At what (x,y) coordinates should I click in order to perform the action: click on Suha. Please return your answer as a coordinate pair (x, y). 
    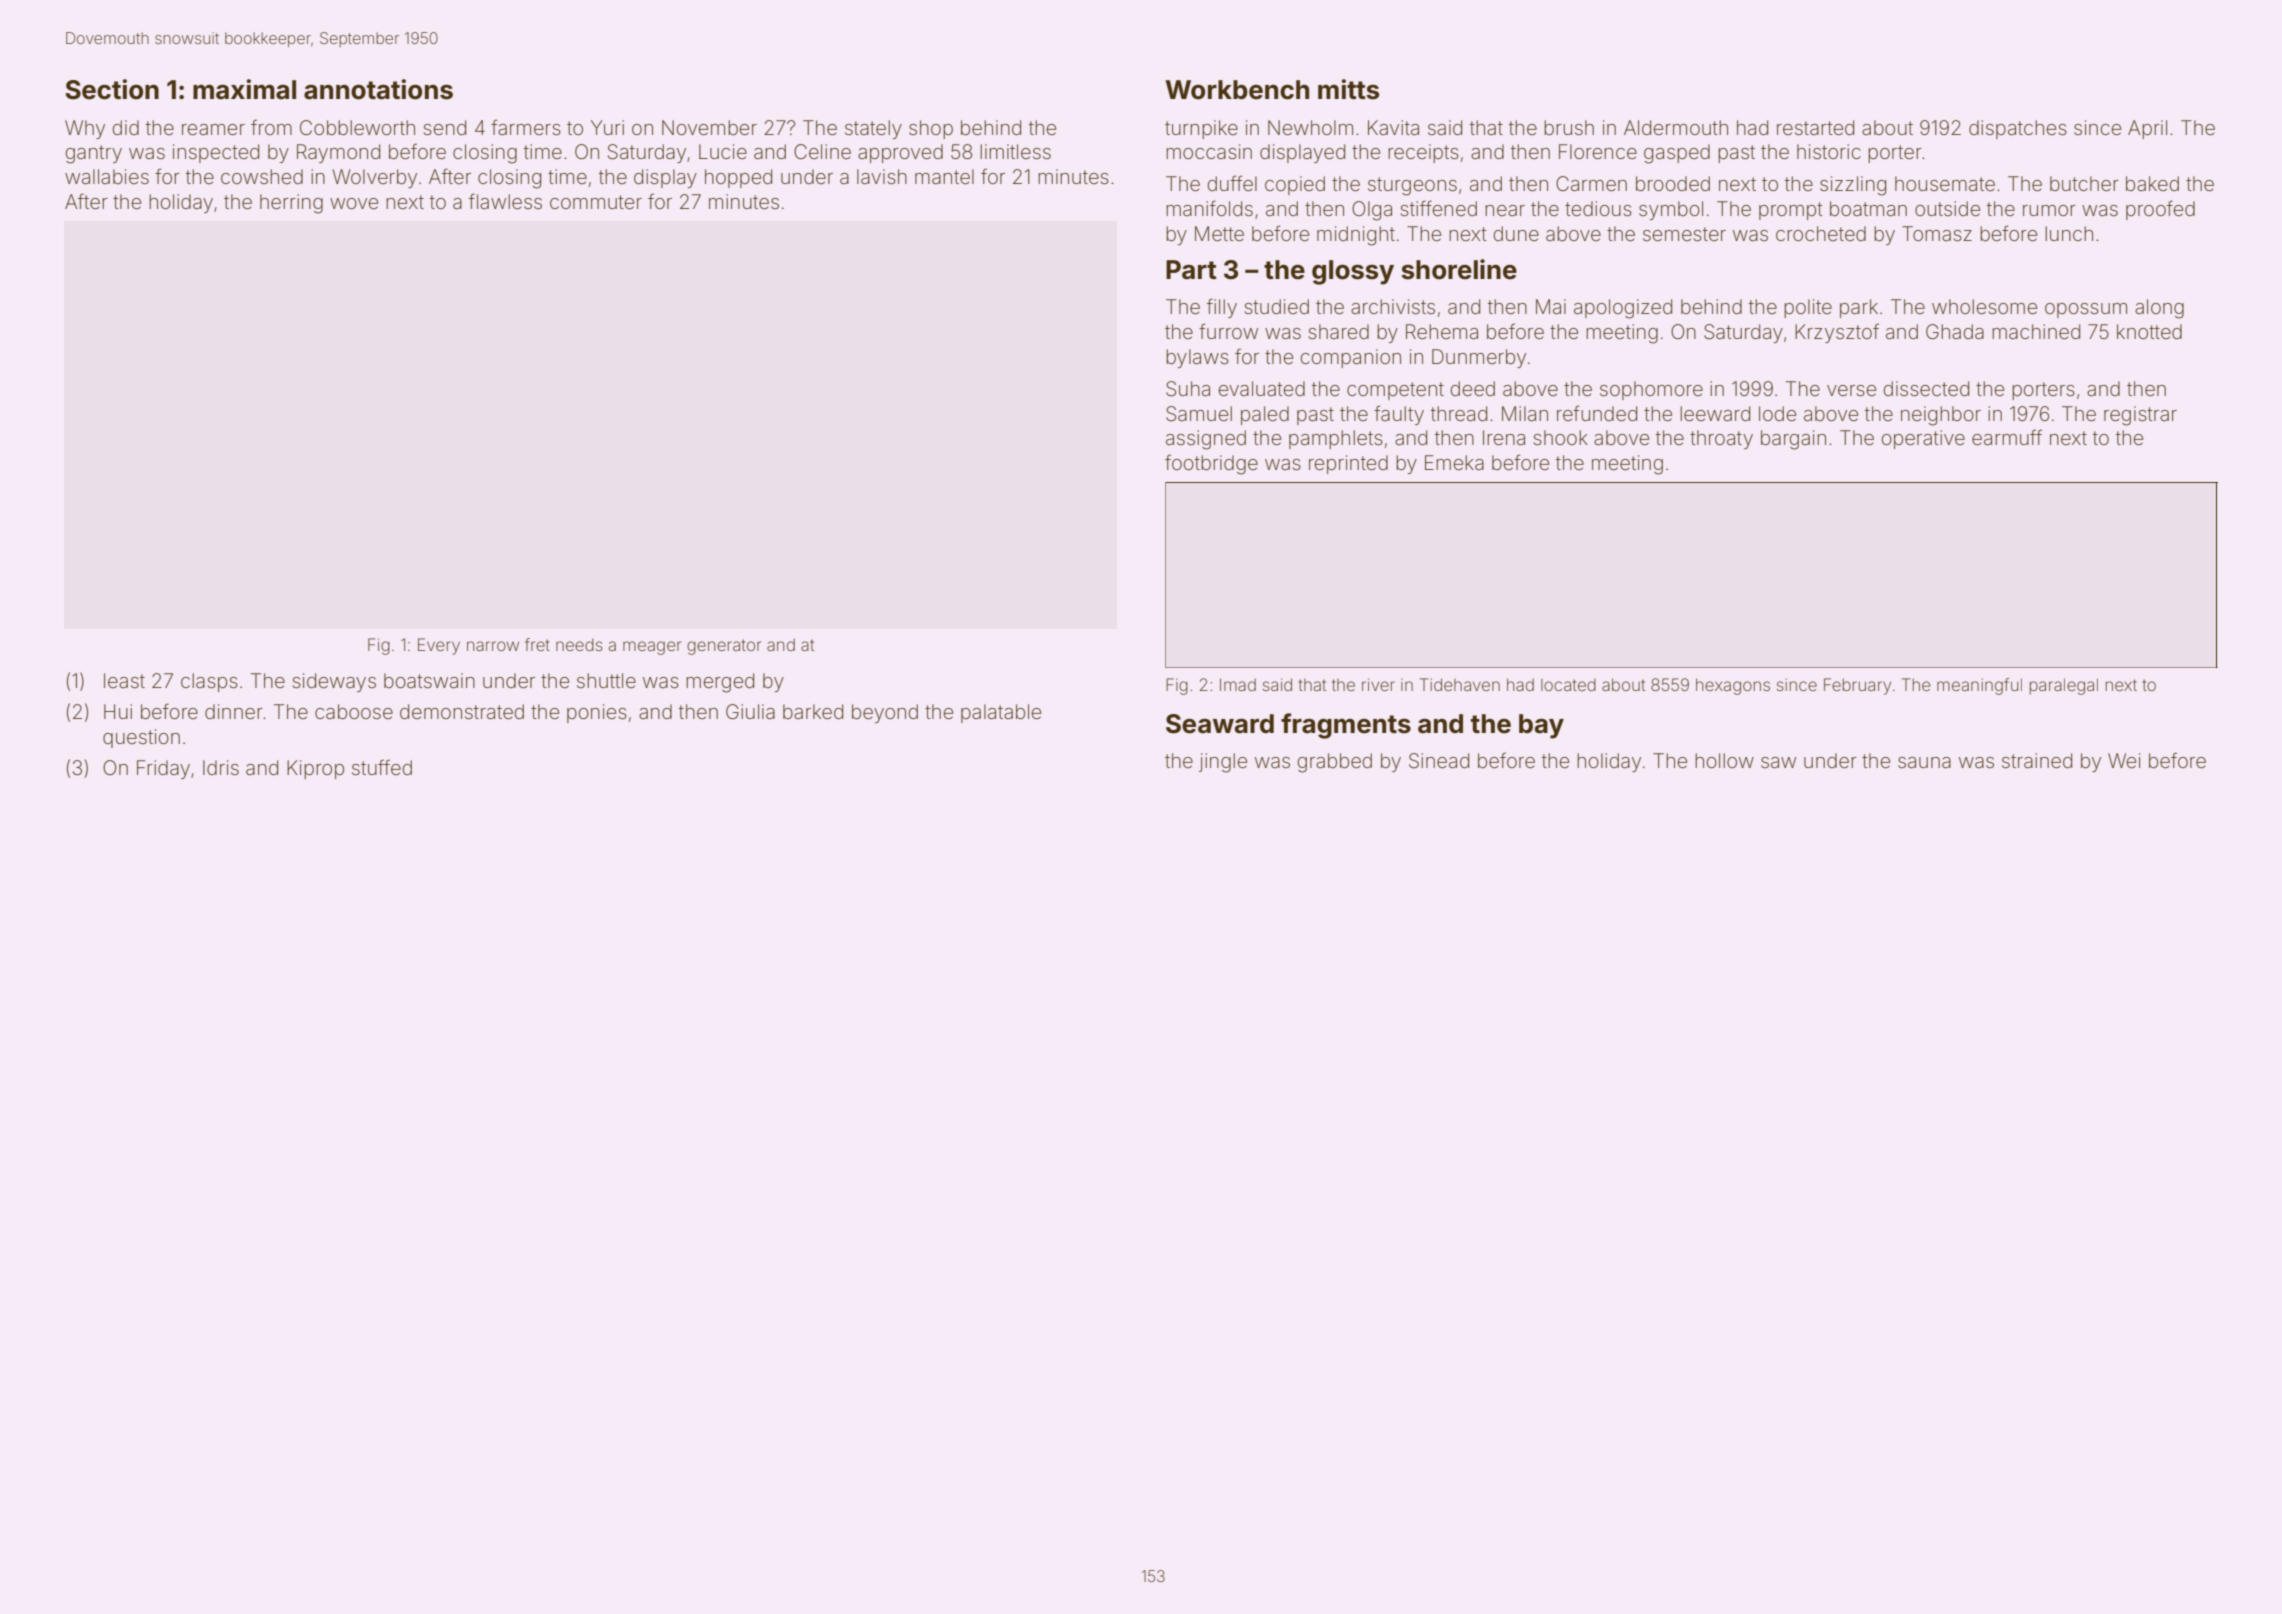
    Looking at the image, I should click on (1188, 389).
